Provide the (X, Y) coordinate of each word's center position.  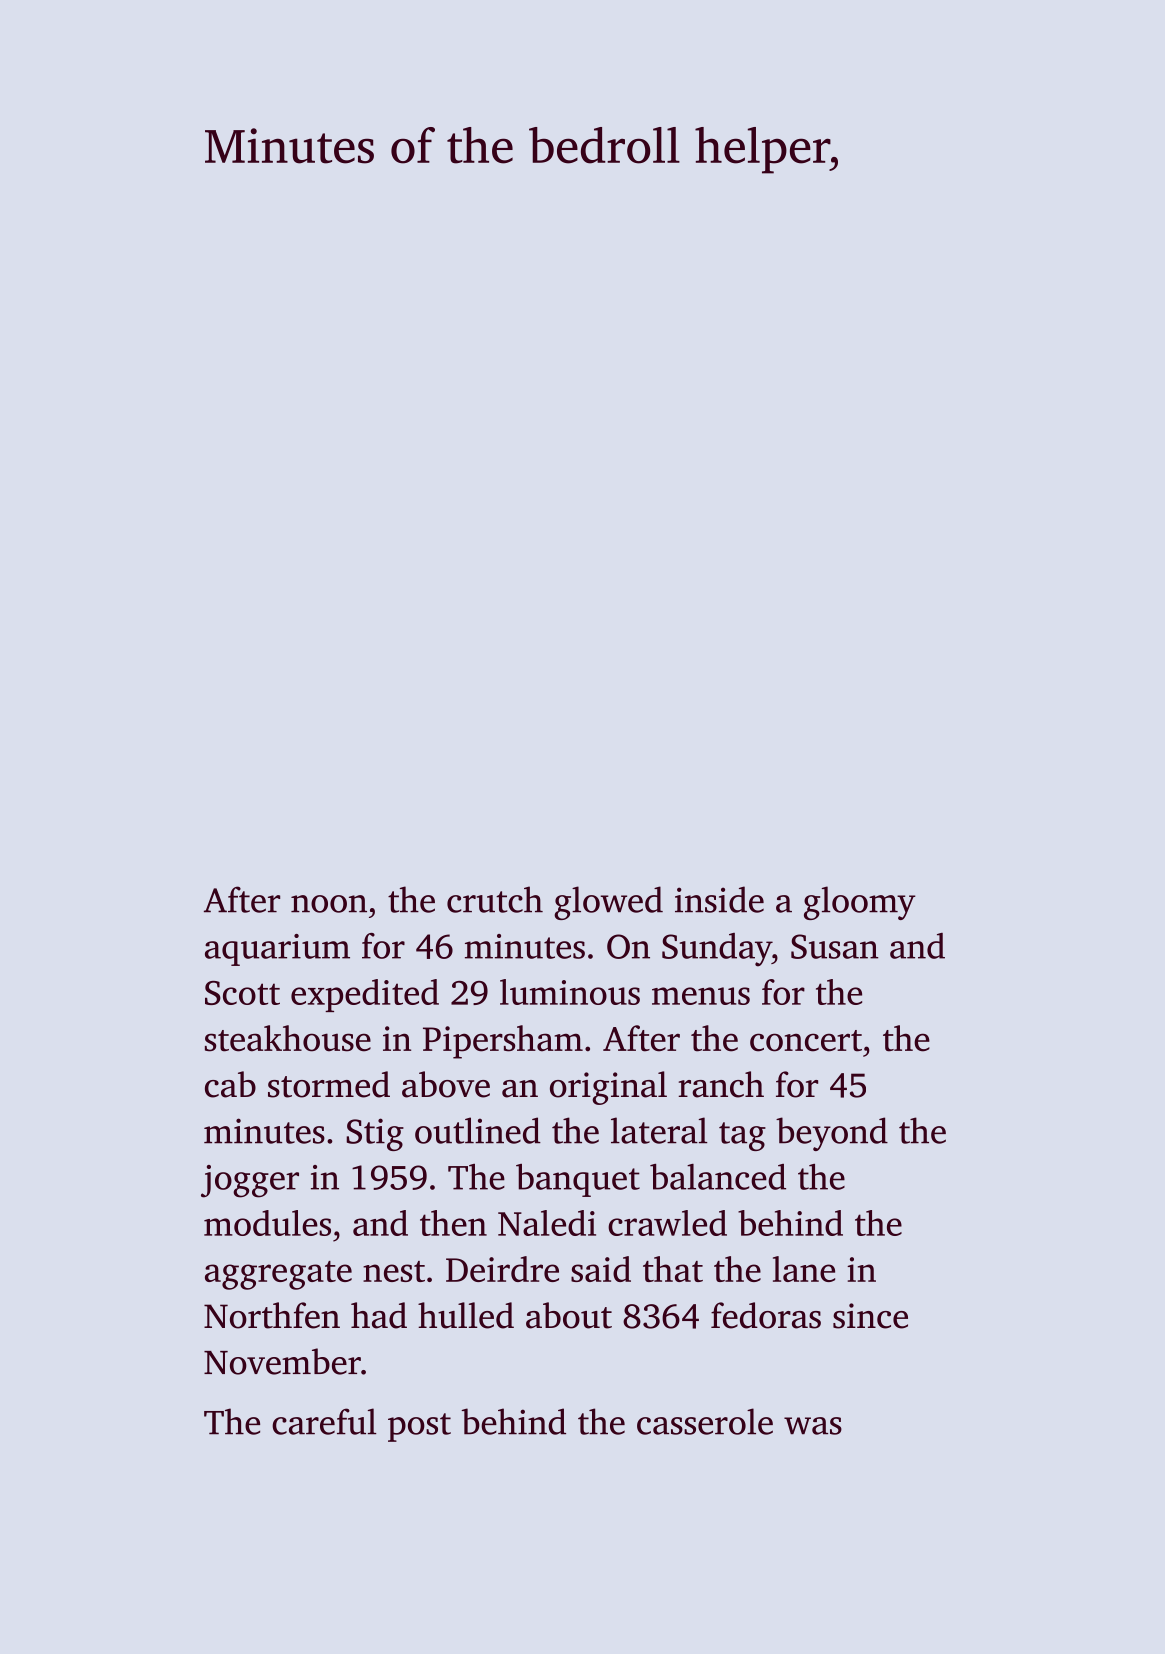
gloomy (860, 903)
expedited (365, 995)
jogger (250, 1181)
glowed (608, 903)
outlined (478, 1130)
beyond (832, 1134)
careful (324, 1421)
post (419, 1427)
